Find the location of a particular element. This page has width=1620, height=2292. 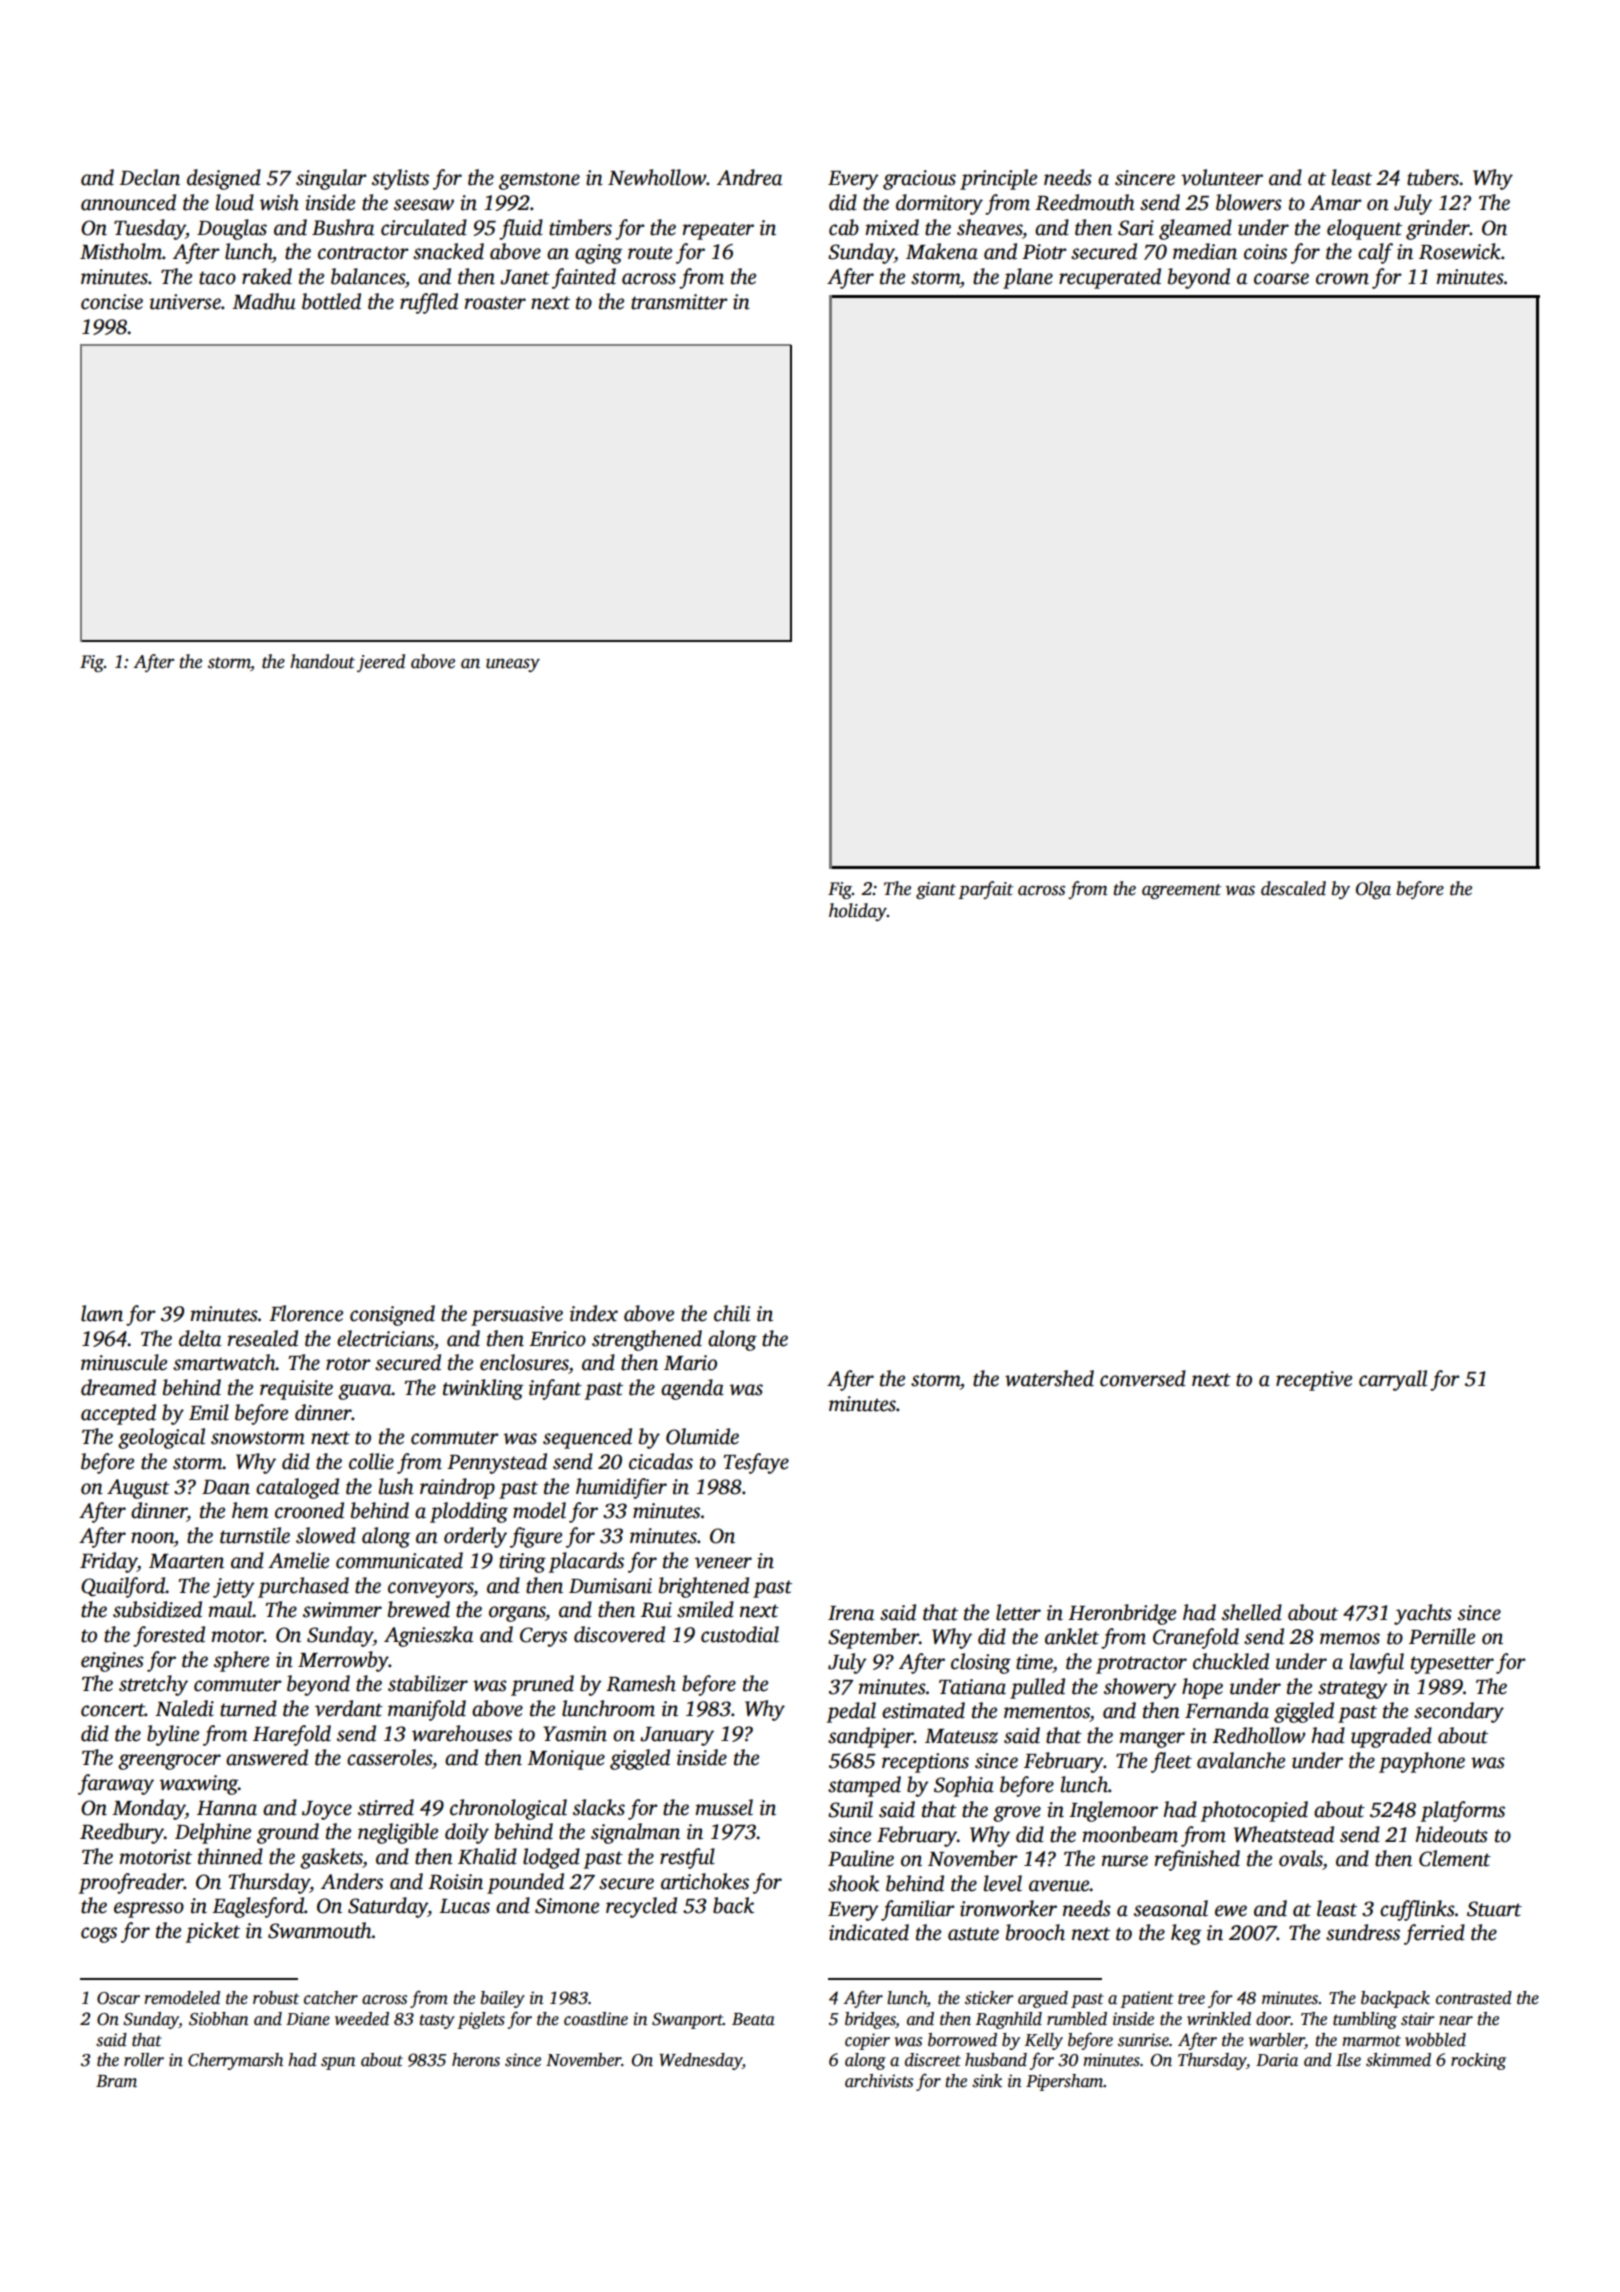

archivists is located at coordinates (879, 2081).
